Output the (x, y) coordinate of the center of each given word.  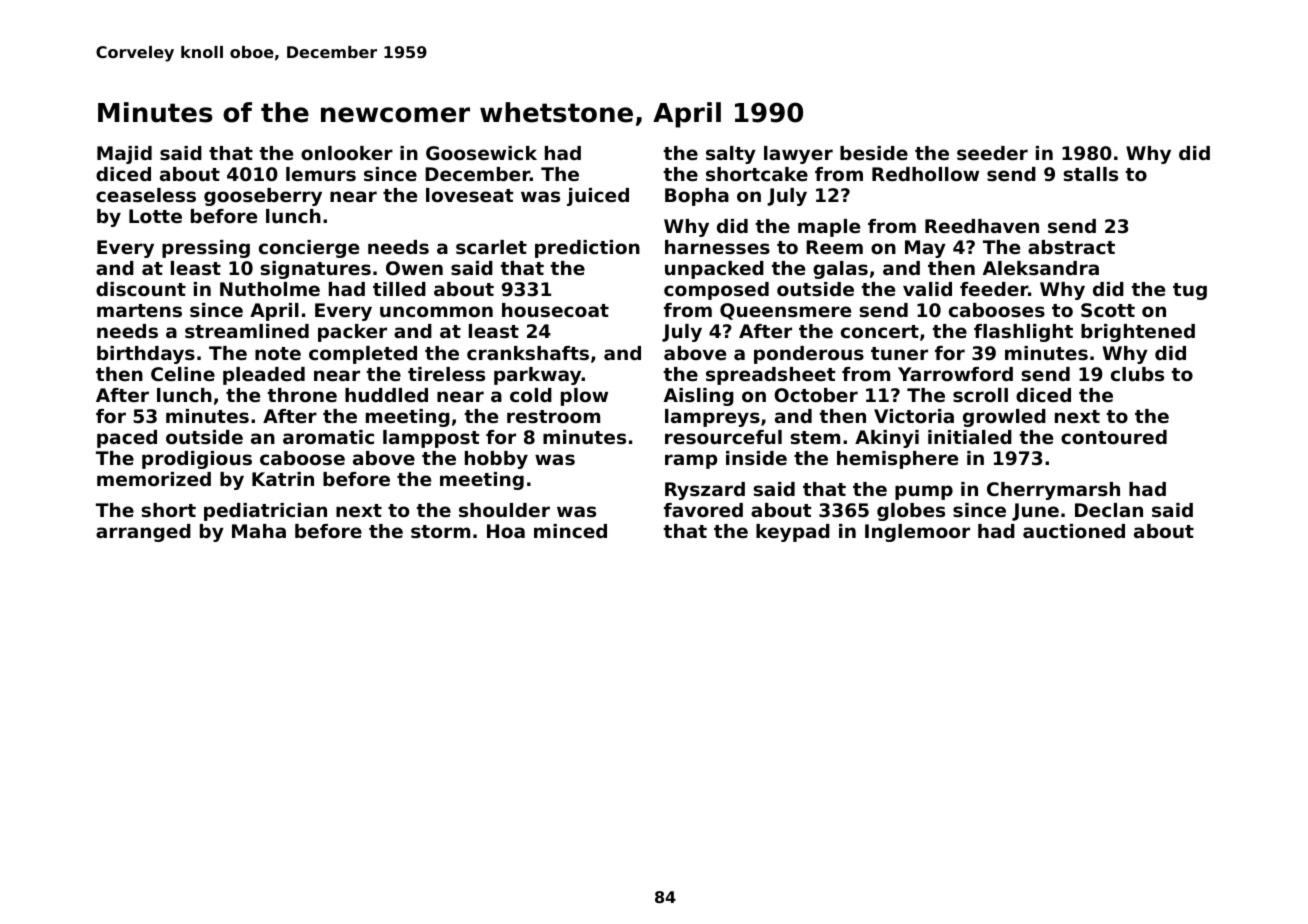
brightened (1138, 333)
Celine (183, 374)
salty (731, 155)
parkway (538, 376)
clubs (1137, 374)
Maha (259, 531)
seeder (992, 153)
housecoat (555, 310)
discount (141, 289)
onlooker (347, 153)
